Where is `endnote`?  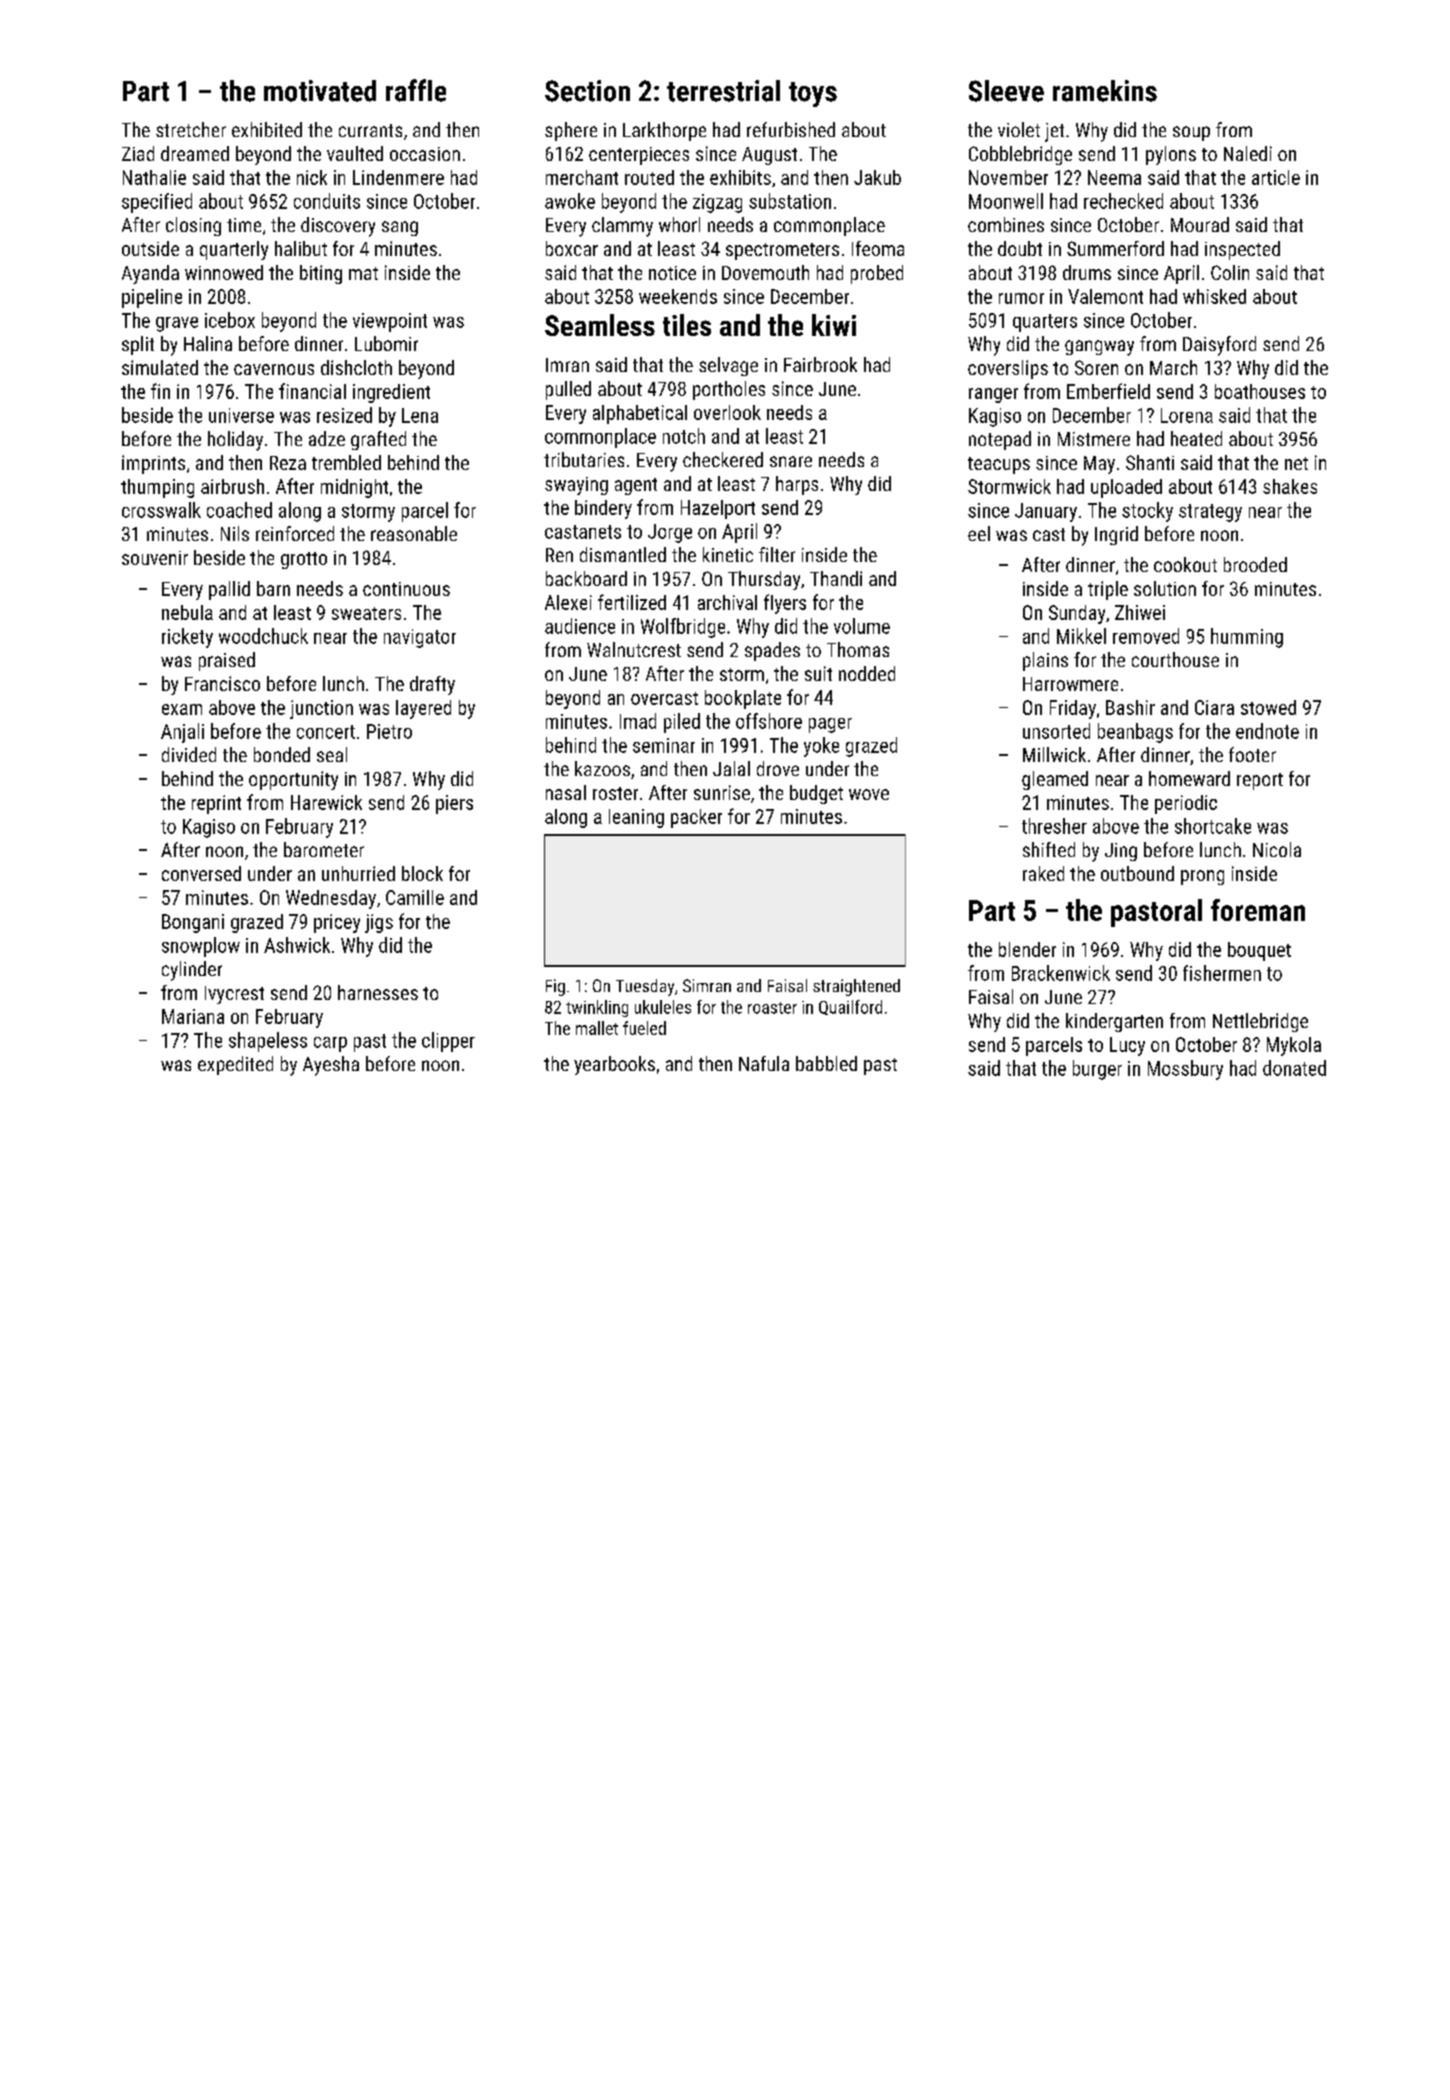 endnote is located at coordinates (1267, 731).
